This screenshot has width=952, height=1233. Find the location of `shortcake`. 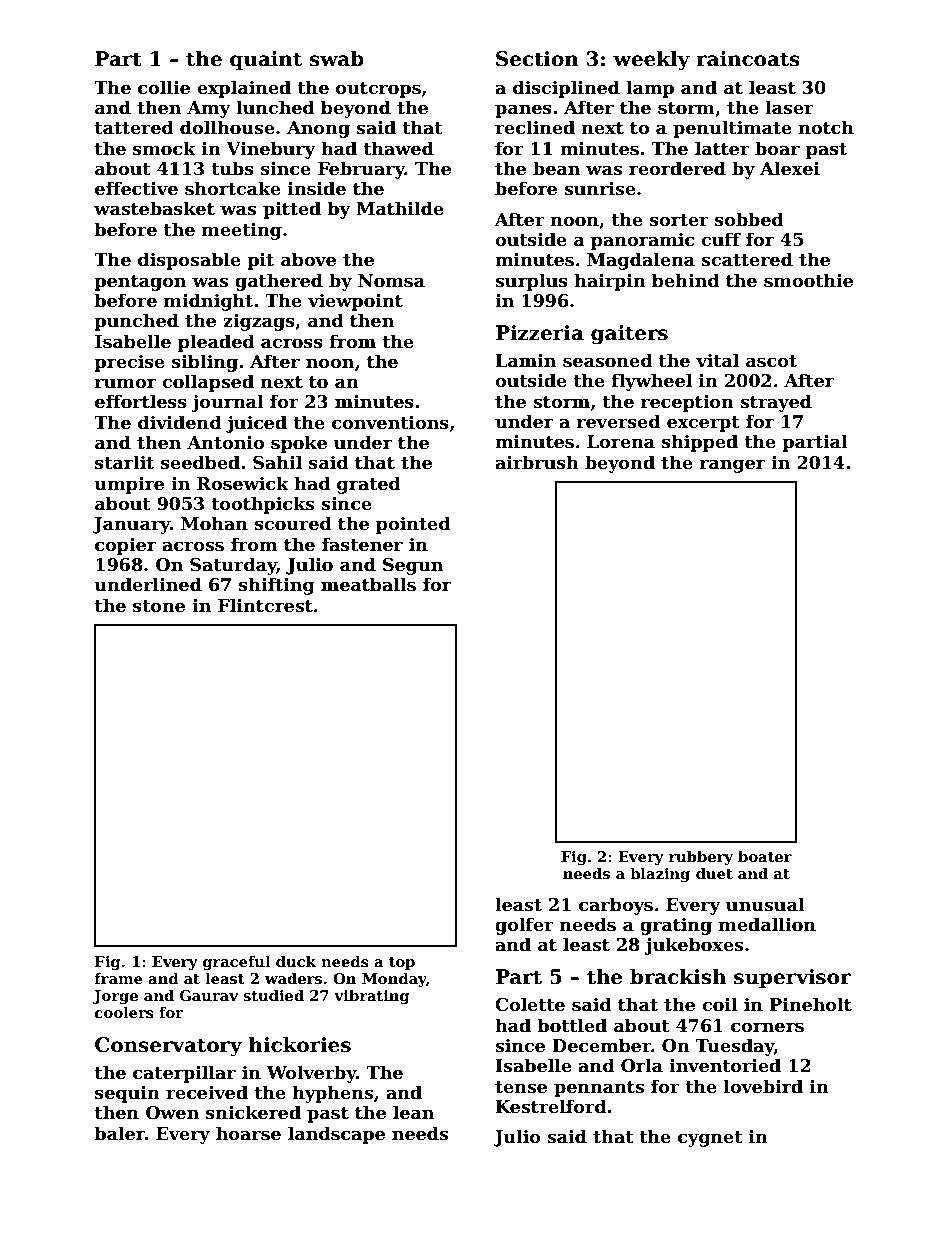

shortcake is located at coordinates (233, 188).
